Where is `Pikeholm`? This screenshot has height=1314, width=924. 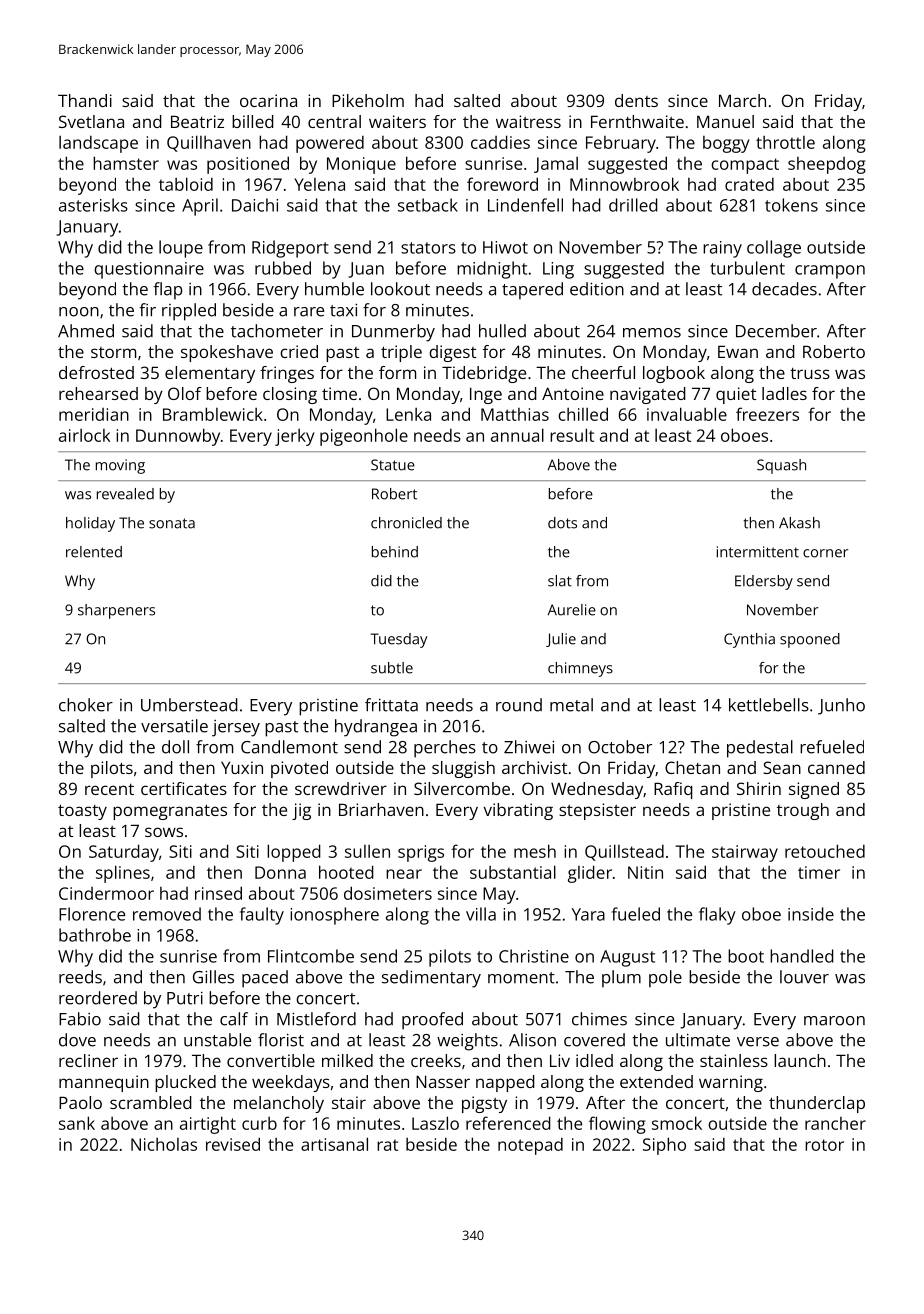 Pikeholm is located at coordinates (368, 100).
